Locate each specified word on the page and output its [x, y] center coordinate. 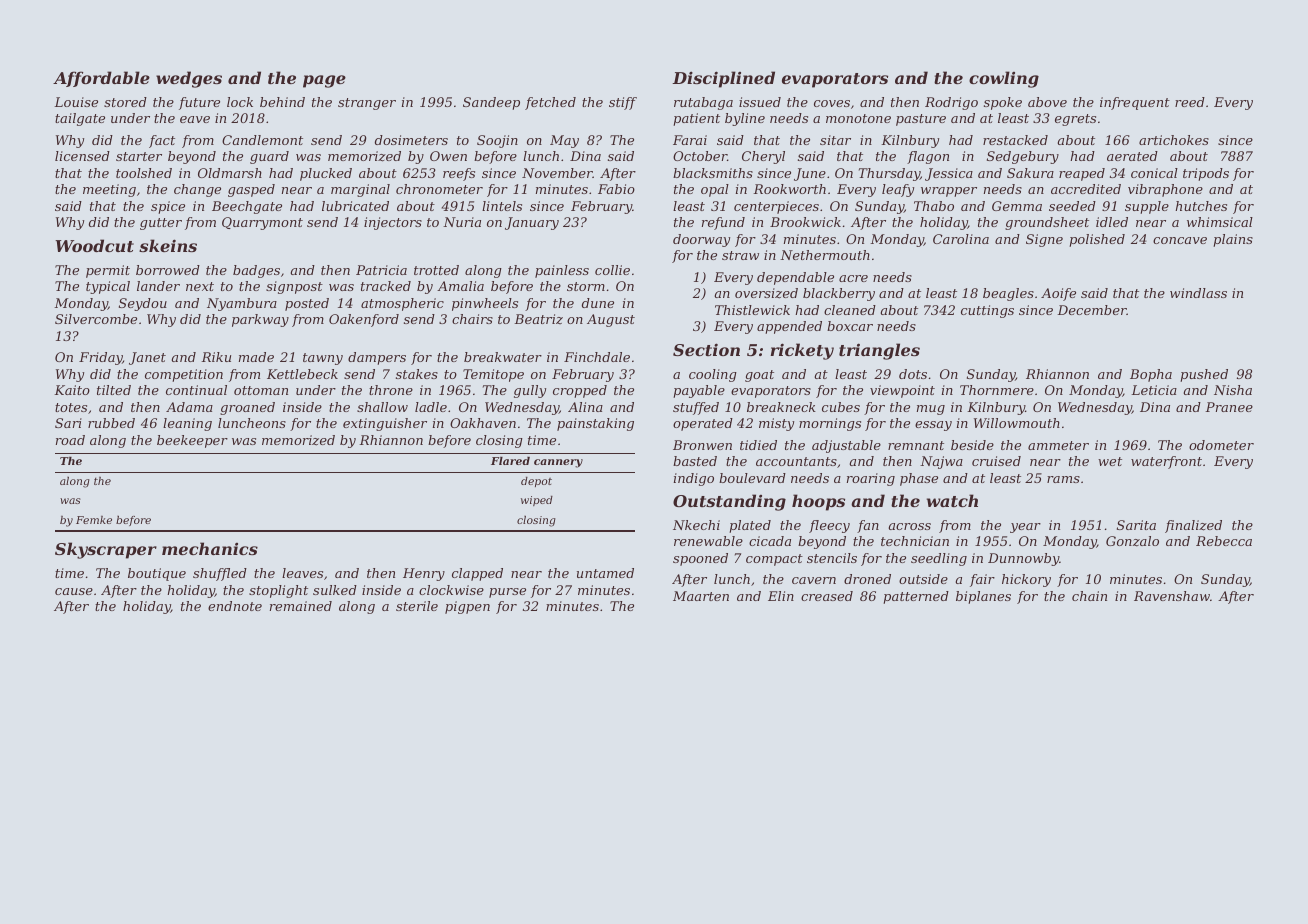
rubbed [111, 423]
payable [699, 391]
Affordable [101, 79]
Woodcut [94, 245]
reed [1190, 102]
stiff [623, 103]
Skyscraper [106, 550]
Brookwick [805, 222]
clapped [477, 574]
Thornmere [997, 390]
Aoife [1058, 294]
